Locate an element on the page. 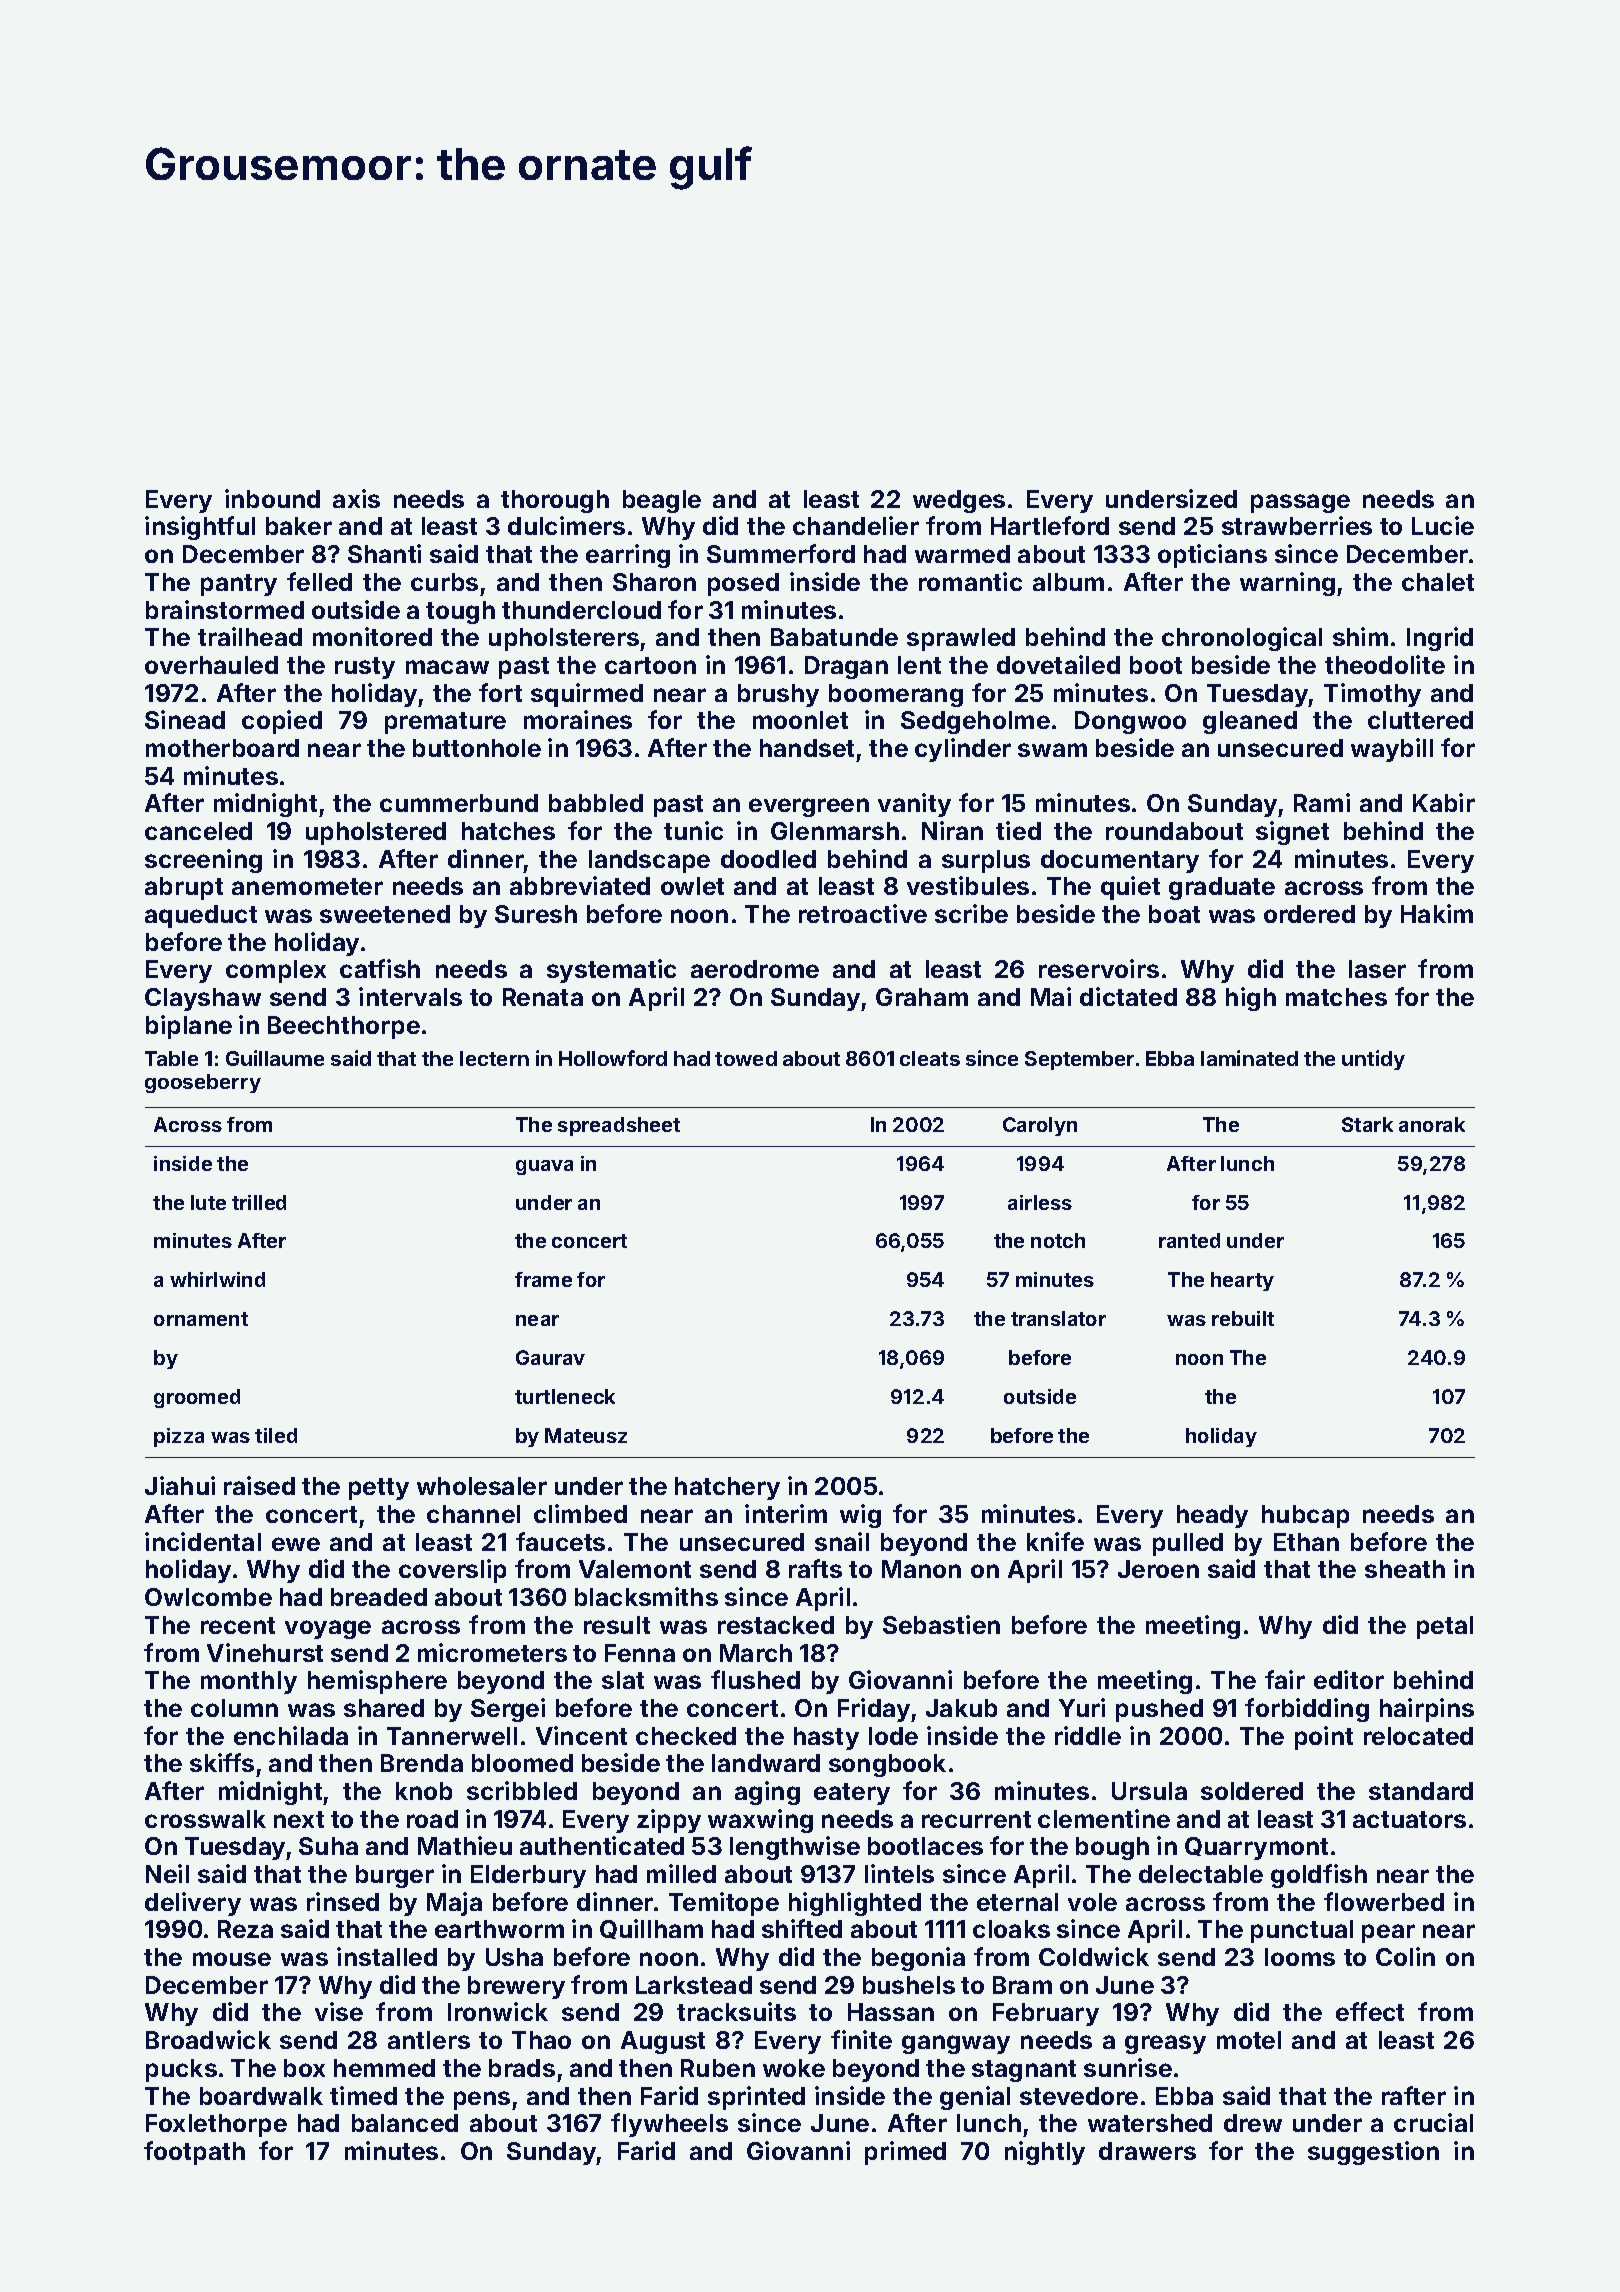 The image size is (1620, 2292). cluttered is located at coordinates (1420, 720).
